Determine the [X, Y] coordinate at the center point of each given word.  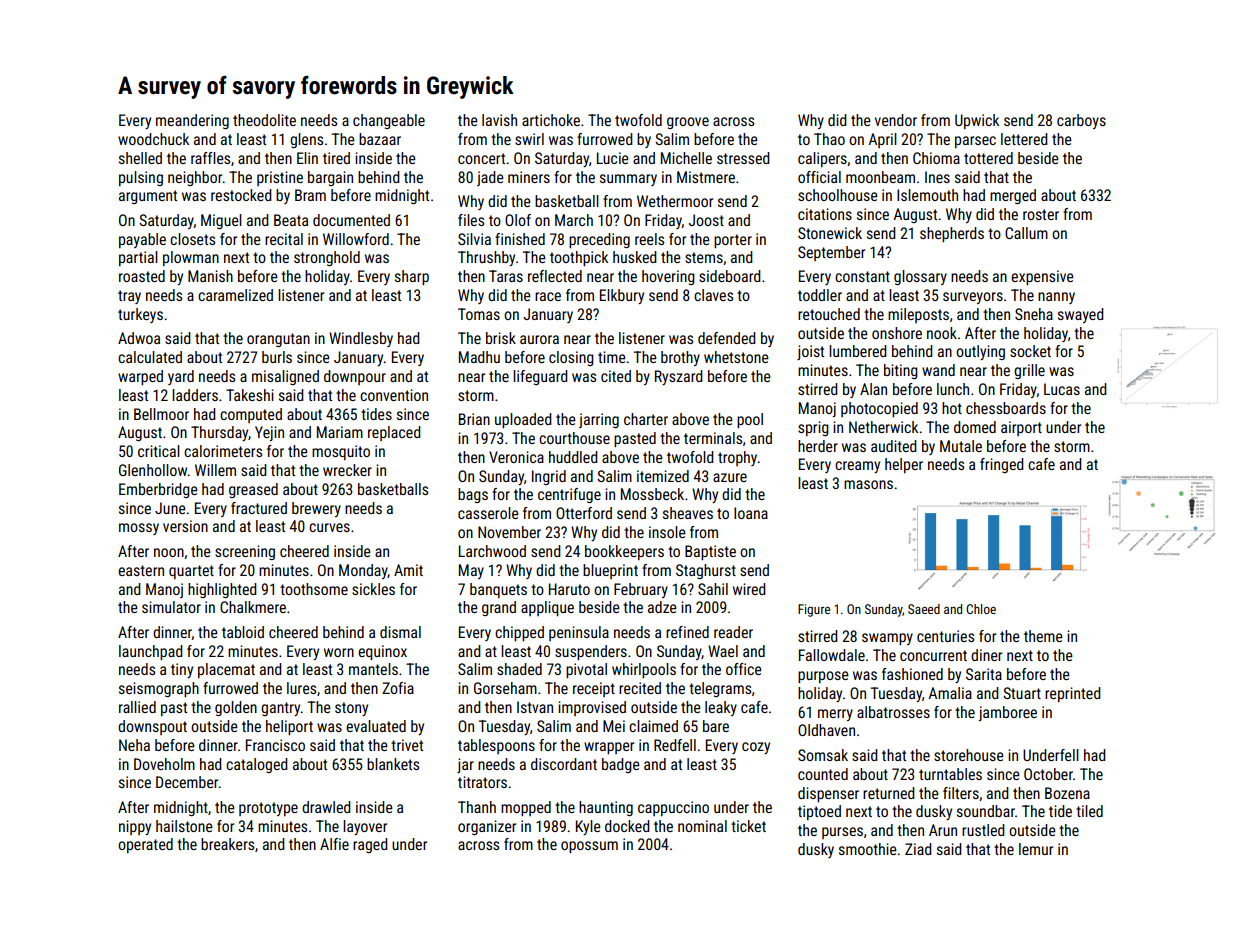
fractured [259, 508]
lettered [1024, 139]
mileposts [918, 315]
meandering [192, 121]
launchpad [151, 652]
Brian [474, 419]
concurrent [933, 655]
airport [1021, 428]
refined [687, 632]
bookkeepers [624, 552]
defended [727, 338]
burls [277, 357]
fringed [1002, 465]
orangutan [278, 340]
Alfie [334, 844]
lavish [499, 120]
